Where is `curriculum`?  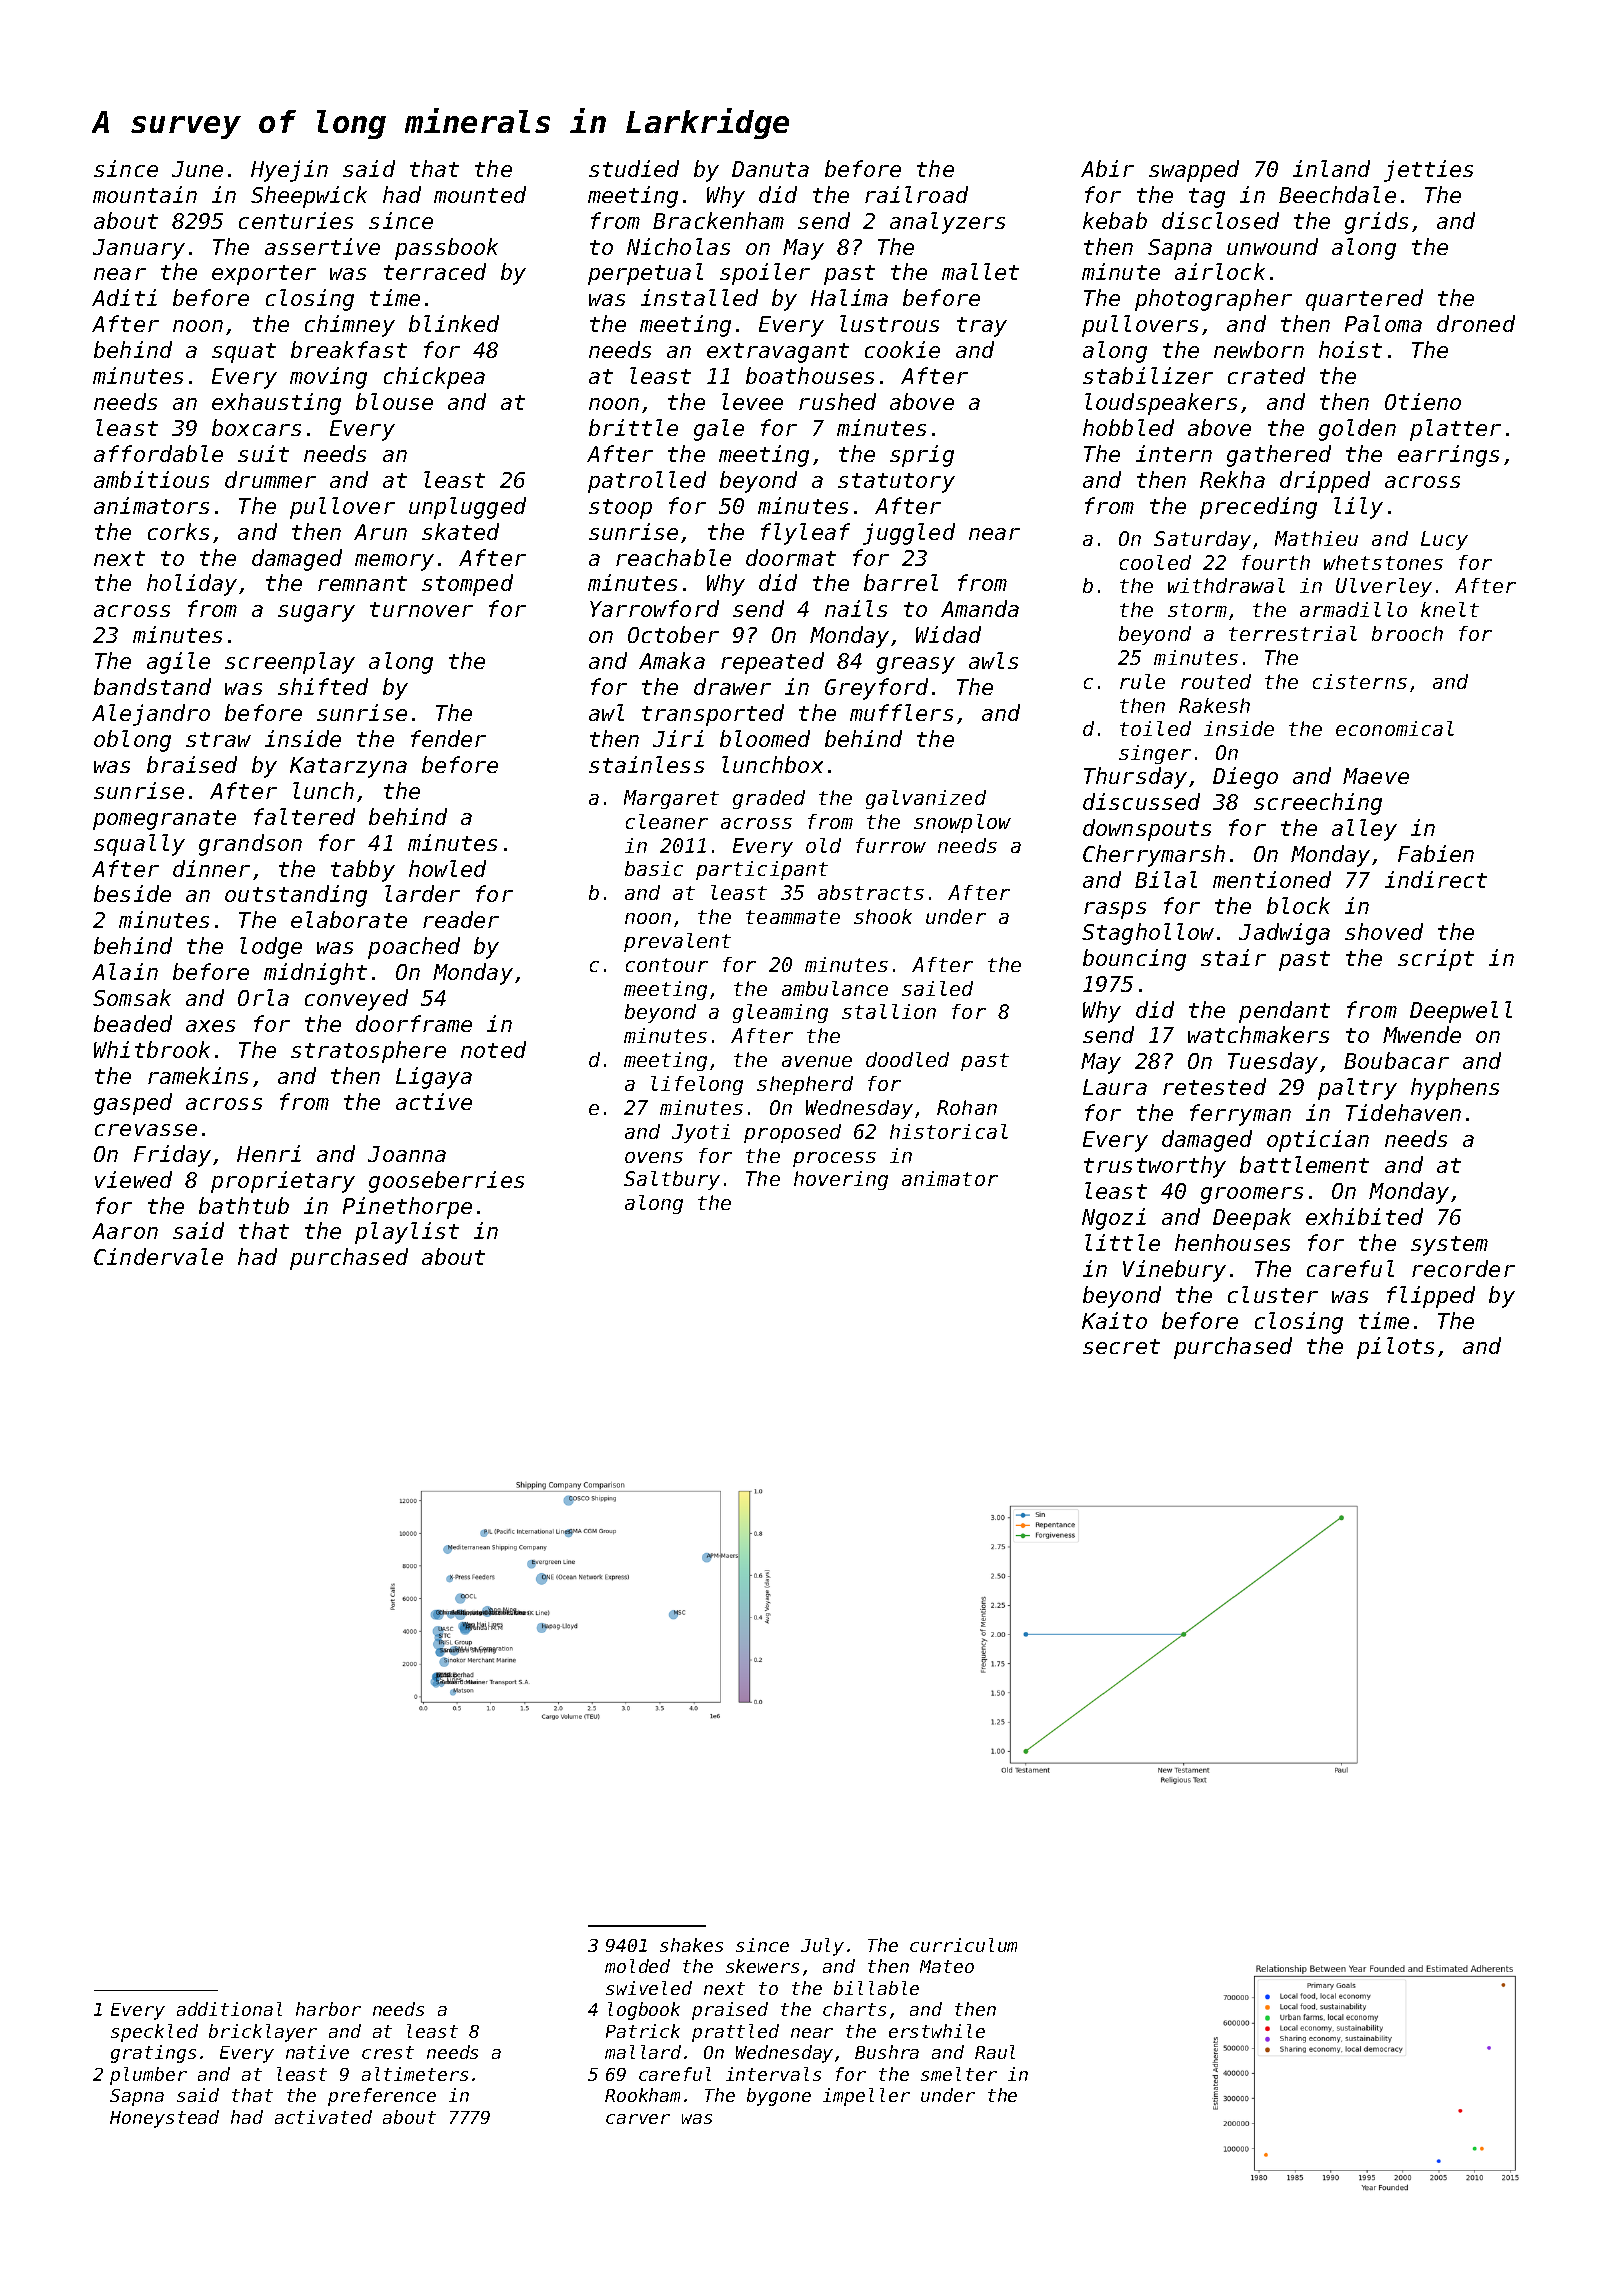 curriculum is located at coordinates (963, 1945).
